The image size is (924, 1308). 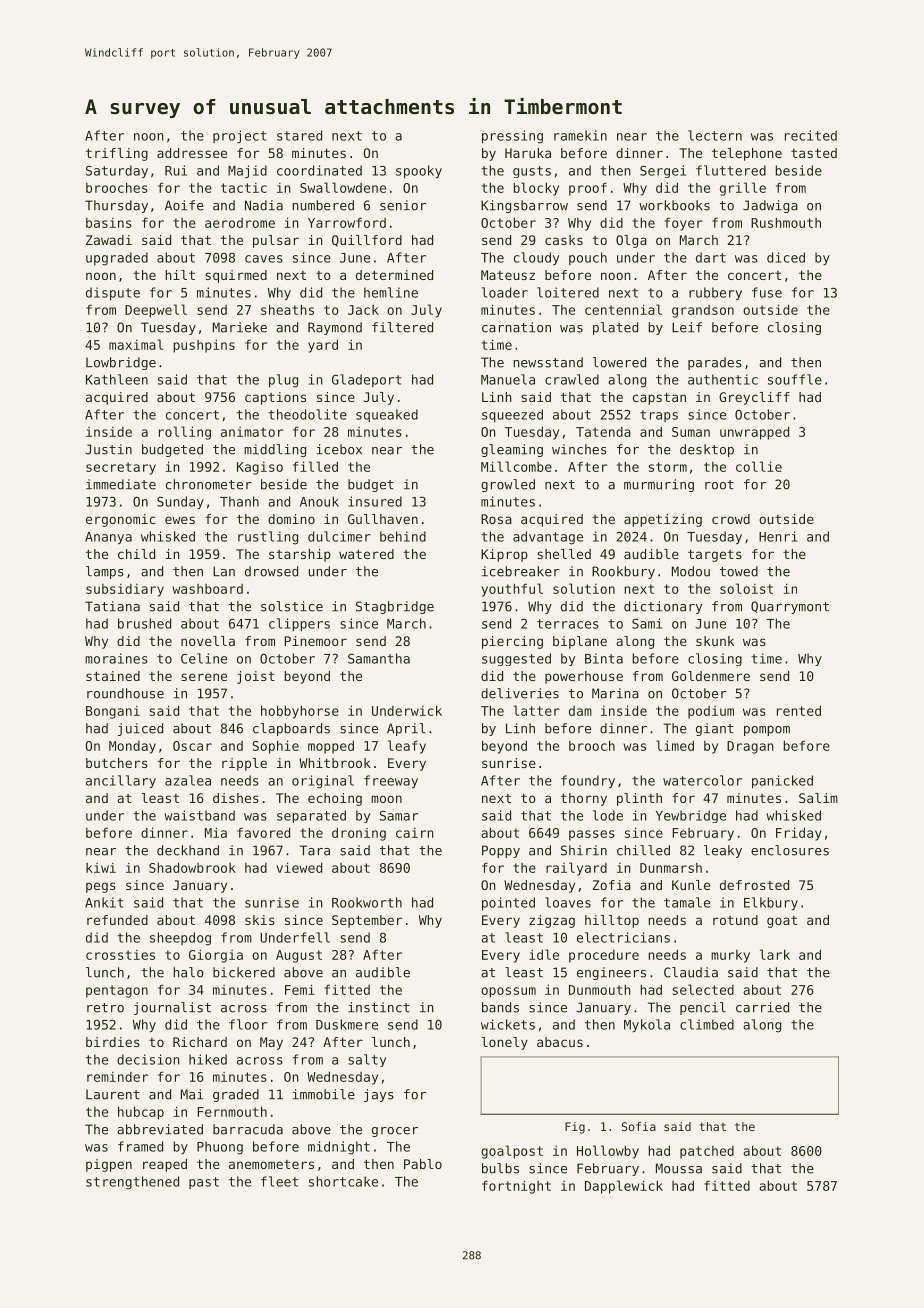 I want to click on limed, so click(x=675, y=745).
